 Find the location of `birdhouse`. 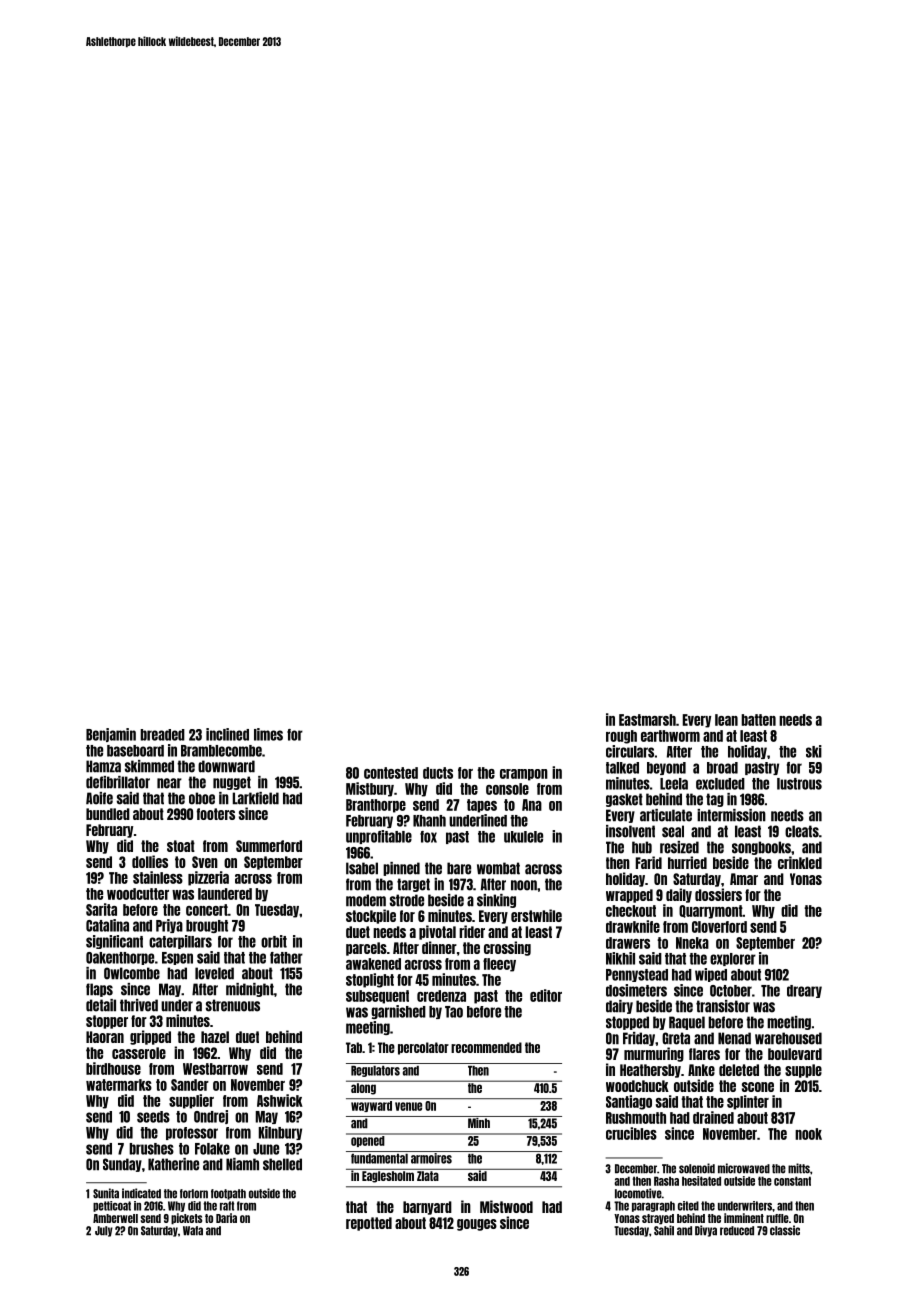

birdhouse is located at coordinates (113, 1068).
